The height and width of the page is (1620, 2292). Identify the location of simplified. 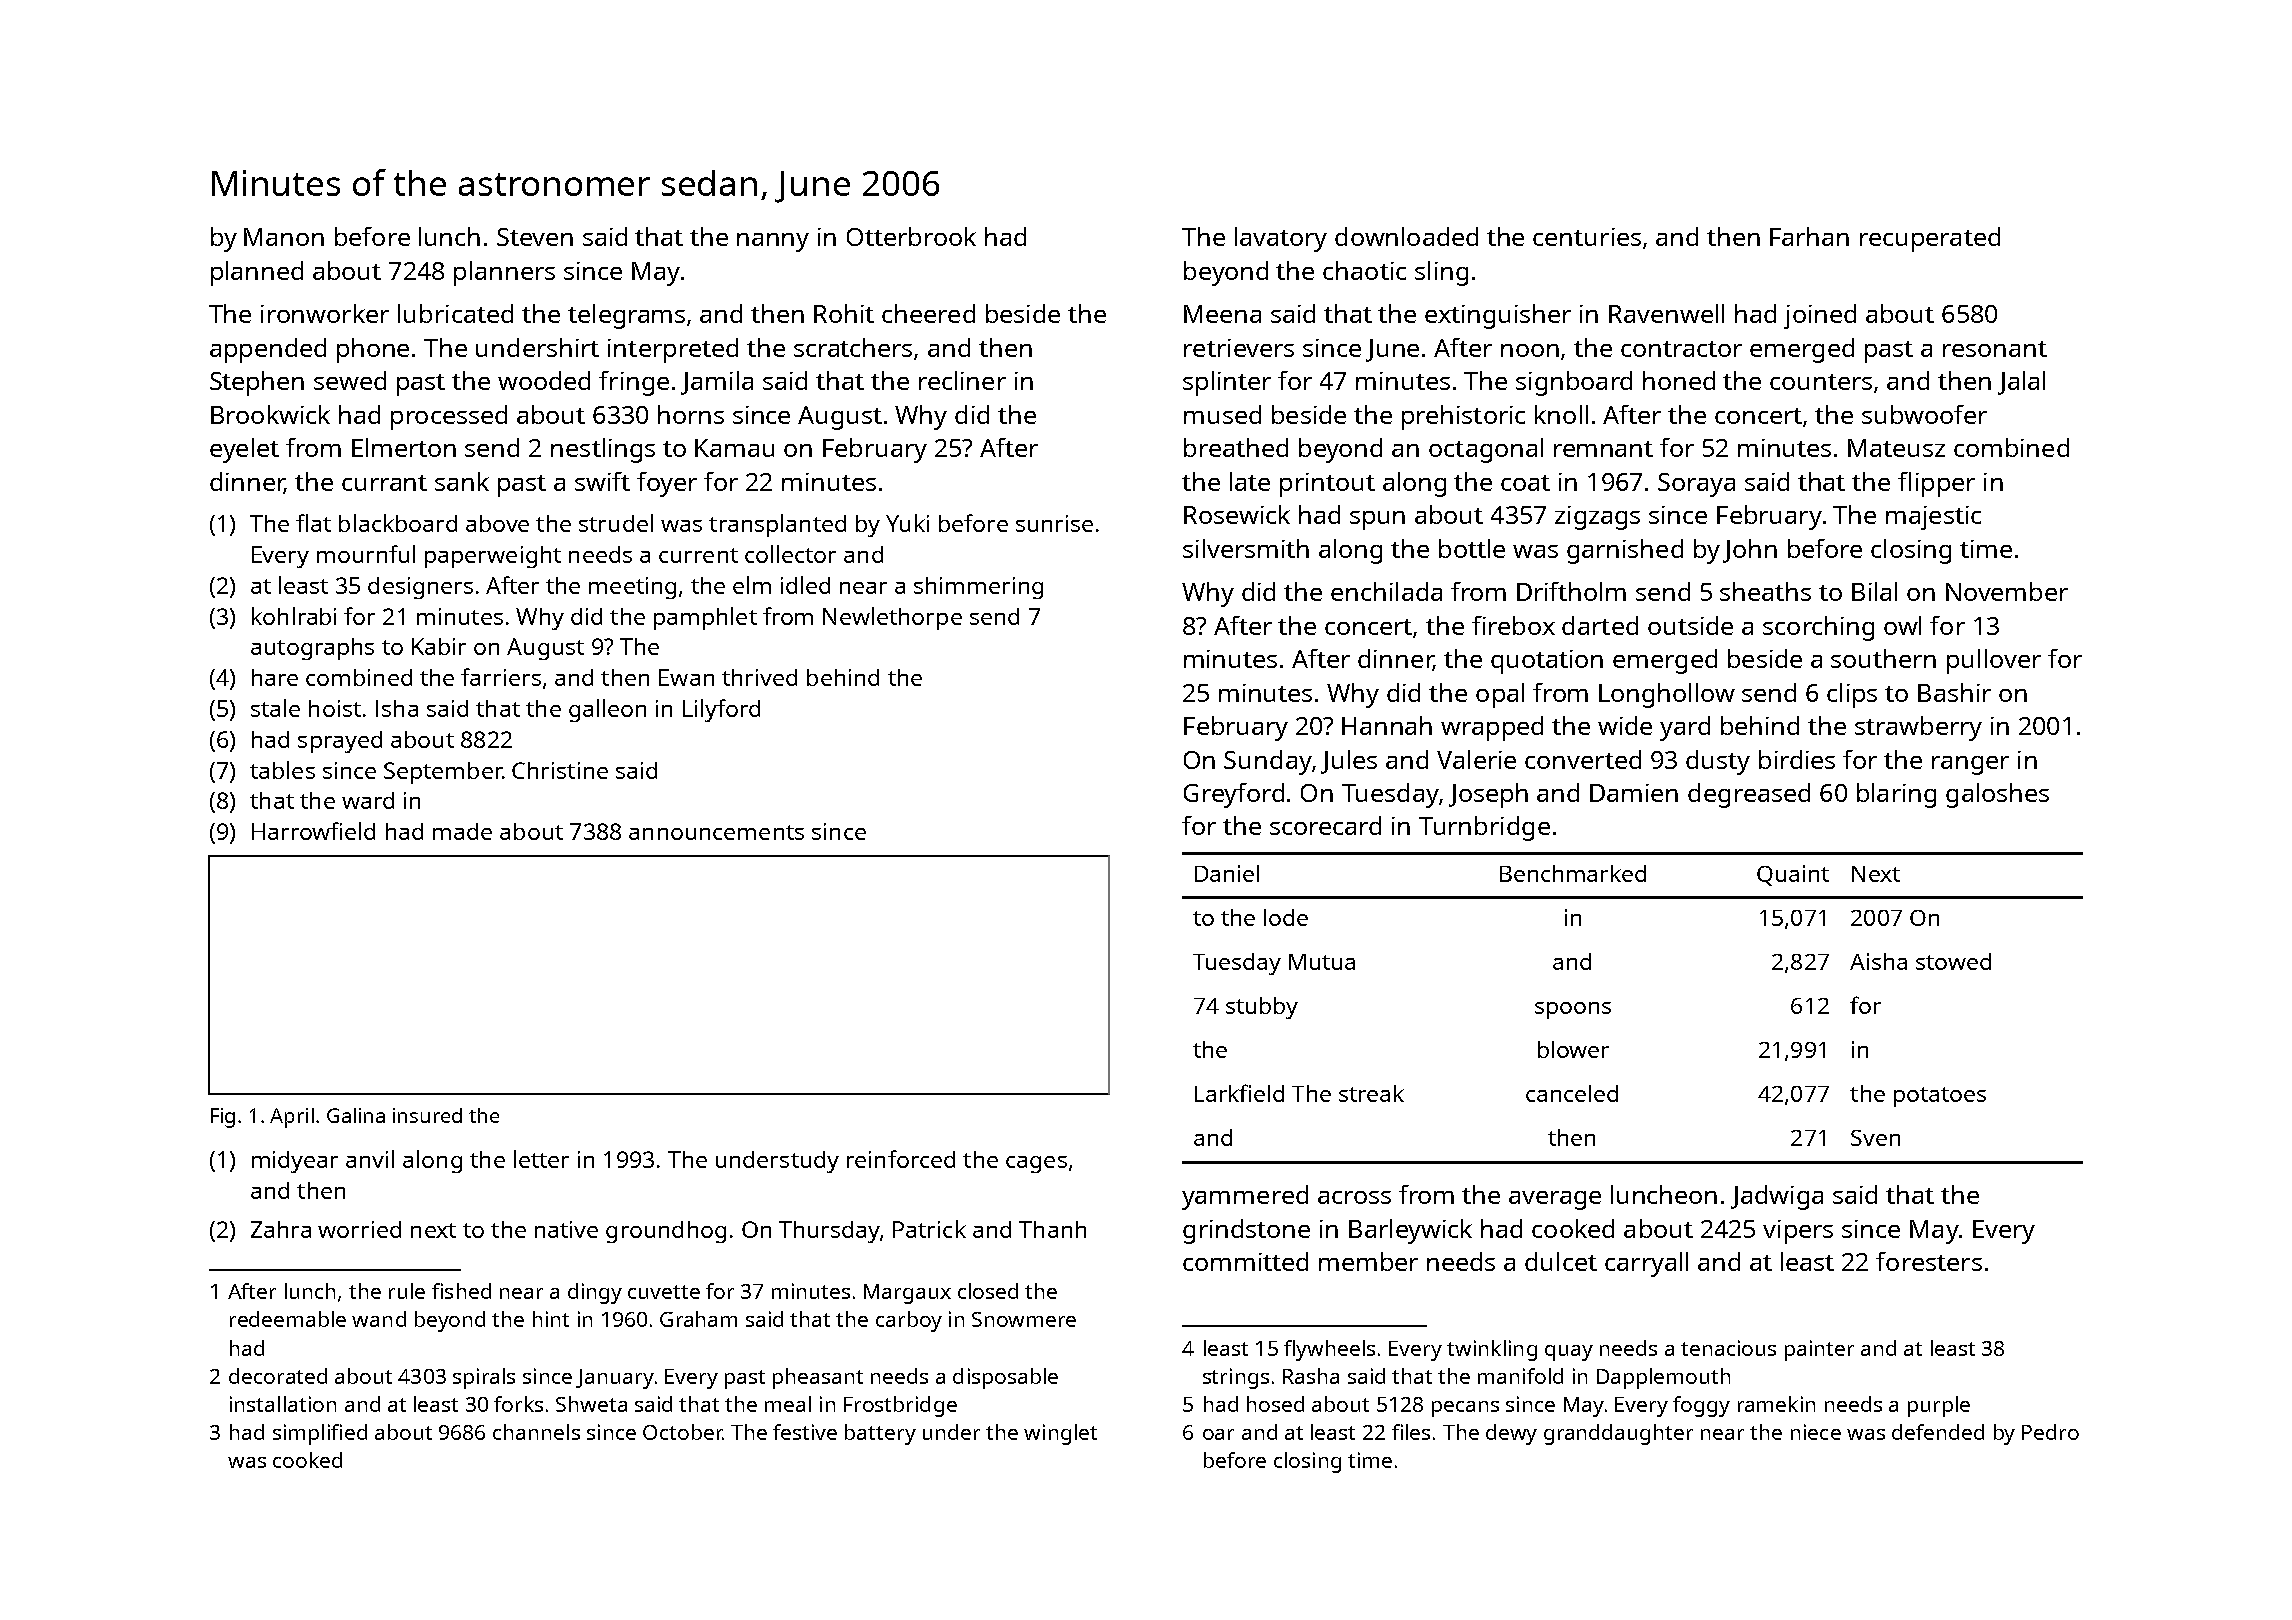
(320, 1434).
